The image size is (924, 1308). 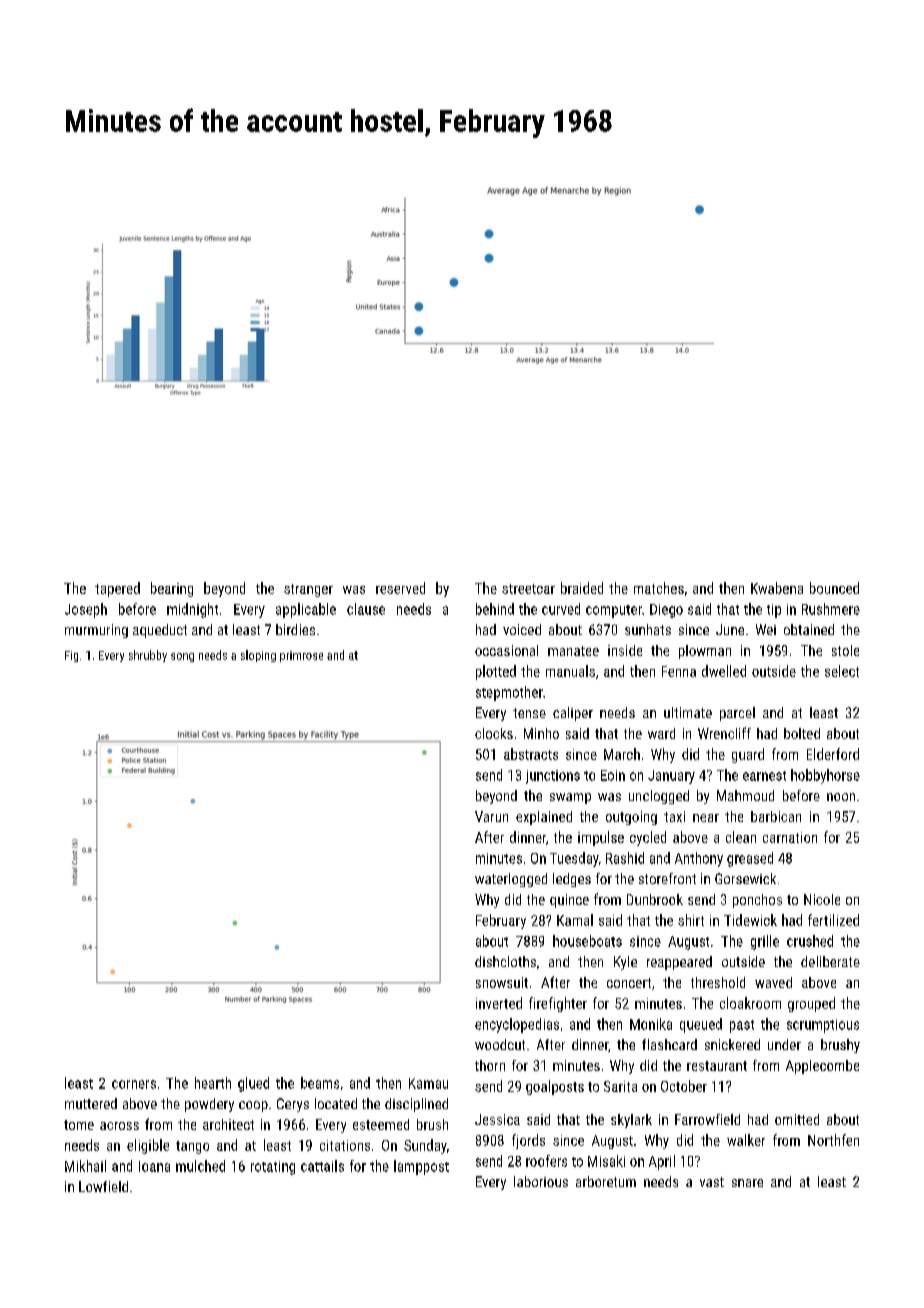 I want to click on bounced, so click(x=834, y=588).
